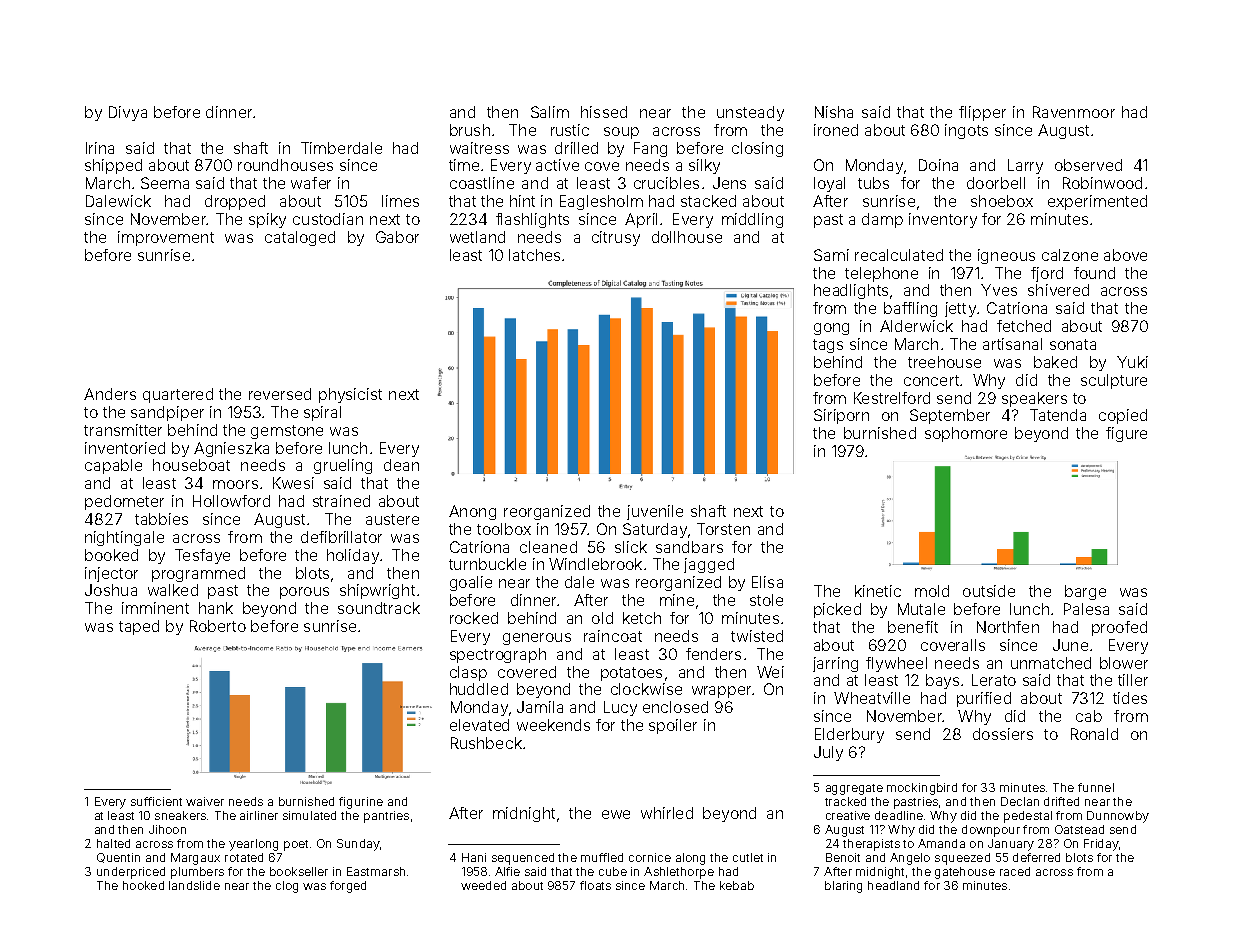 Image resolution: width=1233 pixels, height=952 pixels. Describe the element at coordinates (231, 449) in the image. I see `Agnieszka` at that location.
